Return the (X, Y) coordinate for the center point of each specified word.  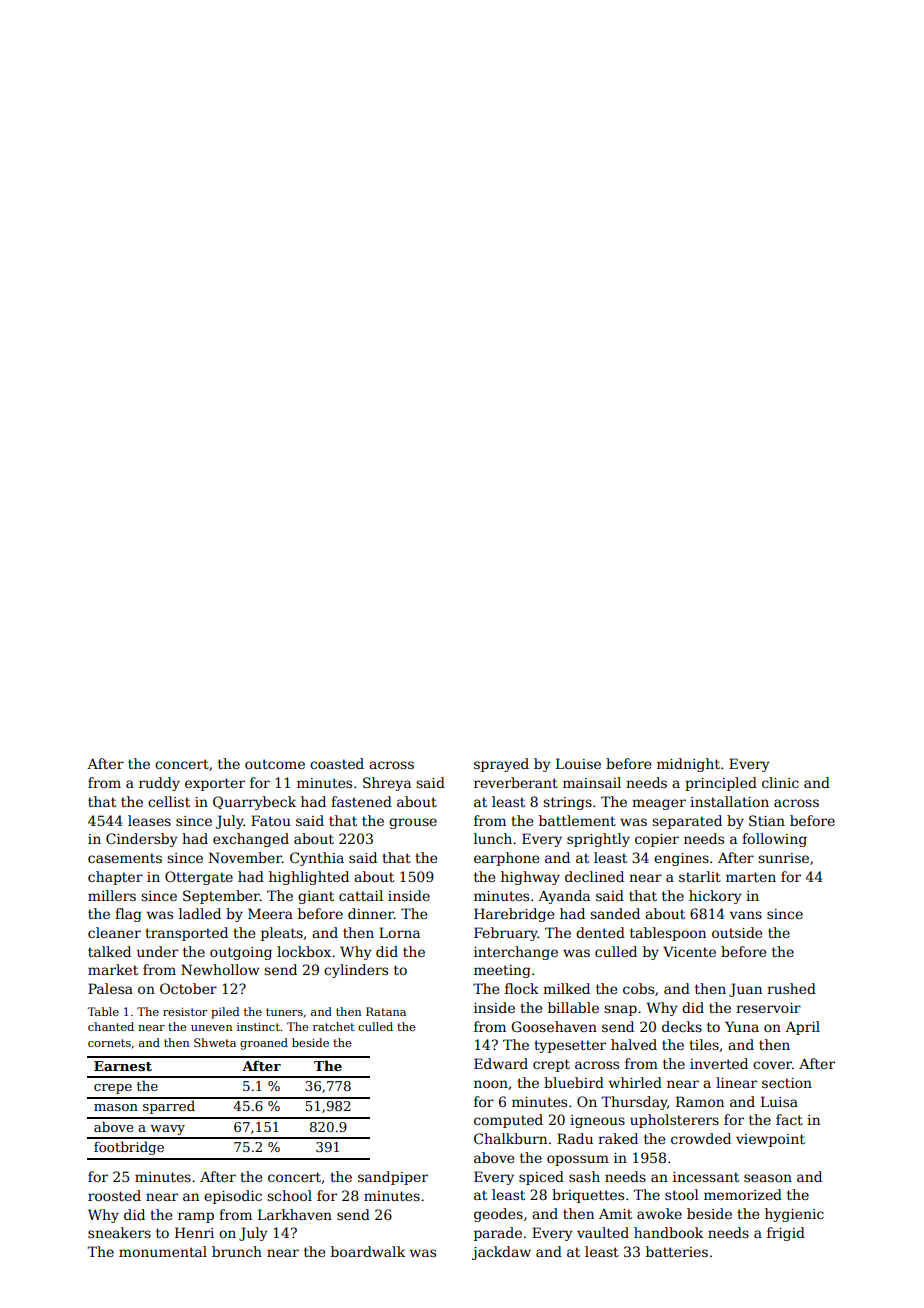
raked (618, 1138)
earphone (506, 859)
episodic (233, 1197)
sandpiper (393, 1178)
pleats (282, 934)
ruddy (159, 784)
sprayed (501, 765)
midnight (688, 765)
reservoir (768, 1008)
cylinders (356, 971)
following (774, 840)
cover (772, 1065)
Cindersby (142, 840)
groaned (264, 1044)
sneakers (119, 1232)
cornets (109, 1043)
